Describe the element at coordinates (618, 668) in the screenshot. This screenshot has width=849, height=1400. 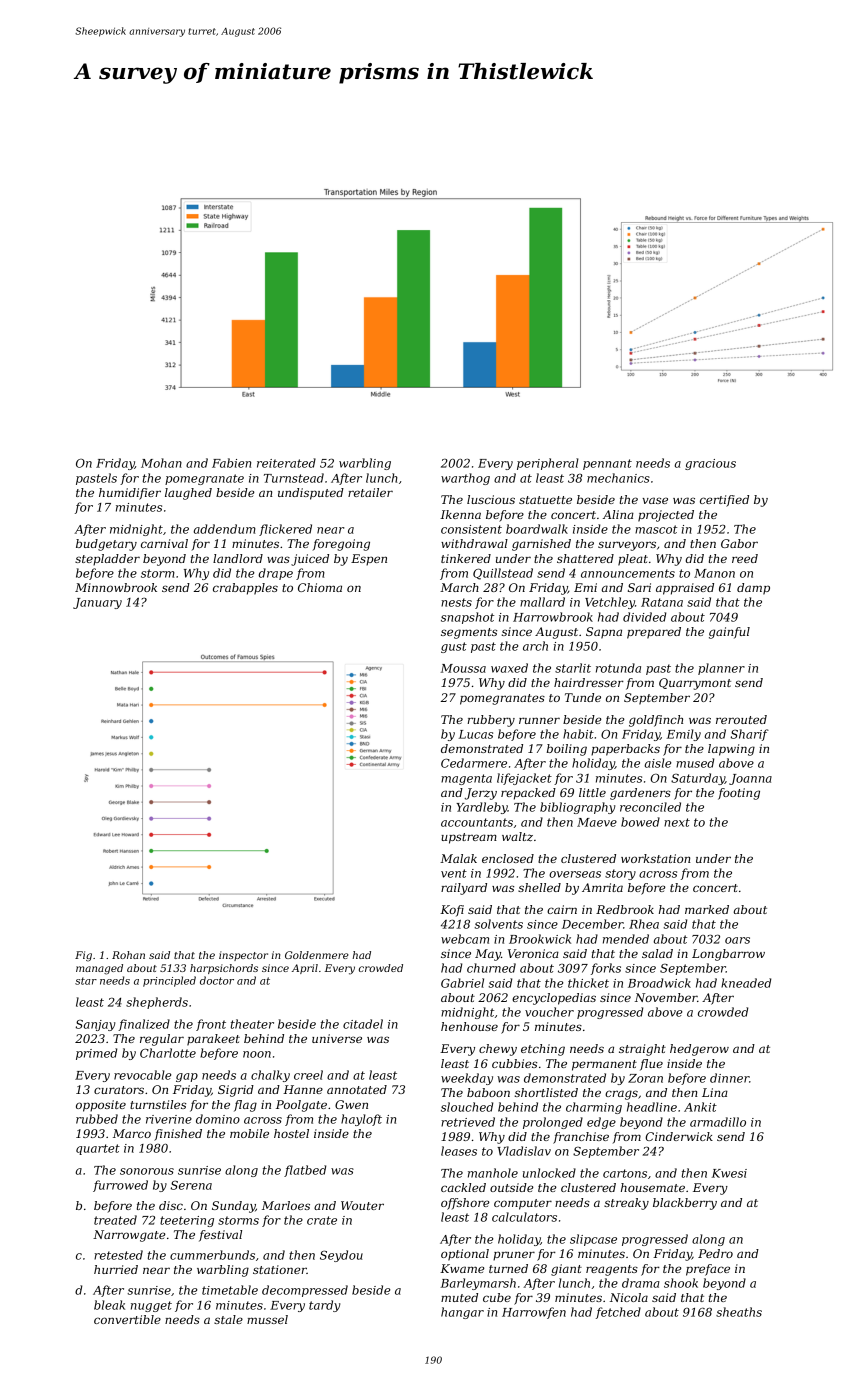
I see `rotunda` at that location.
